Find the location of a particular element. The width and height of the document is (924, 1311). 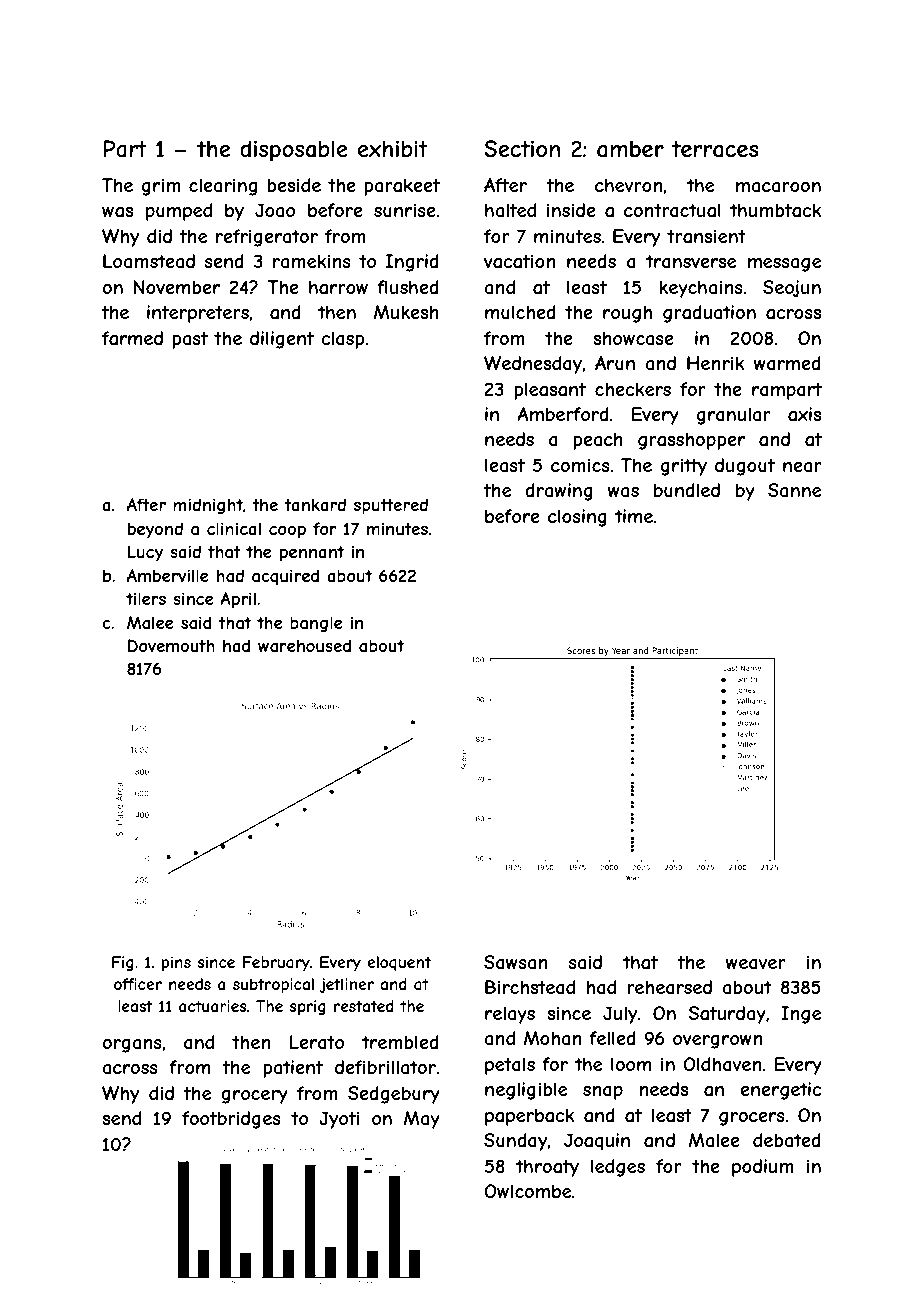

closing is located at coordinates (577, 518).
